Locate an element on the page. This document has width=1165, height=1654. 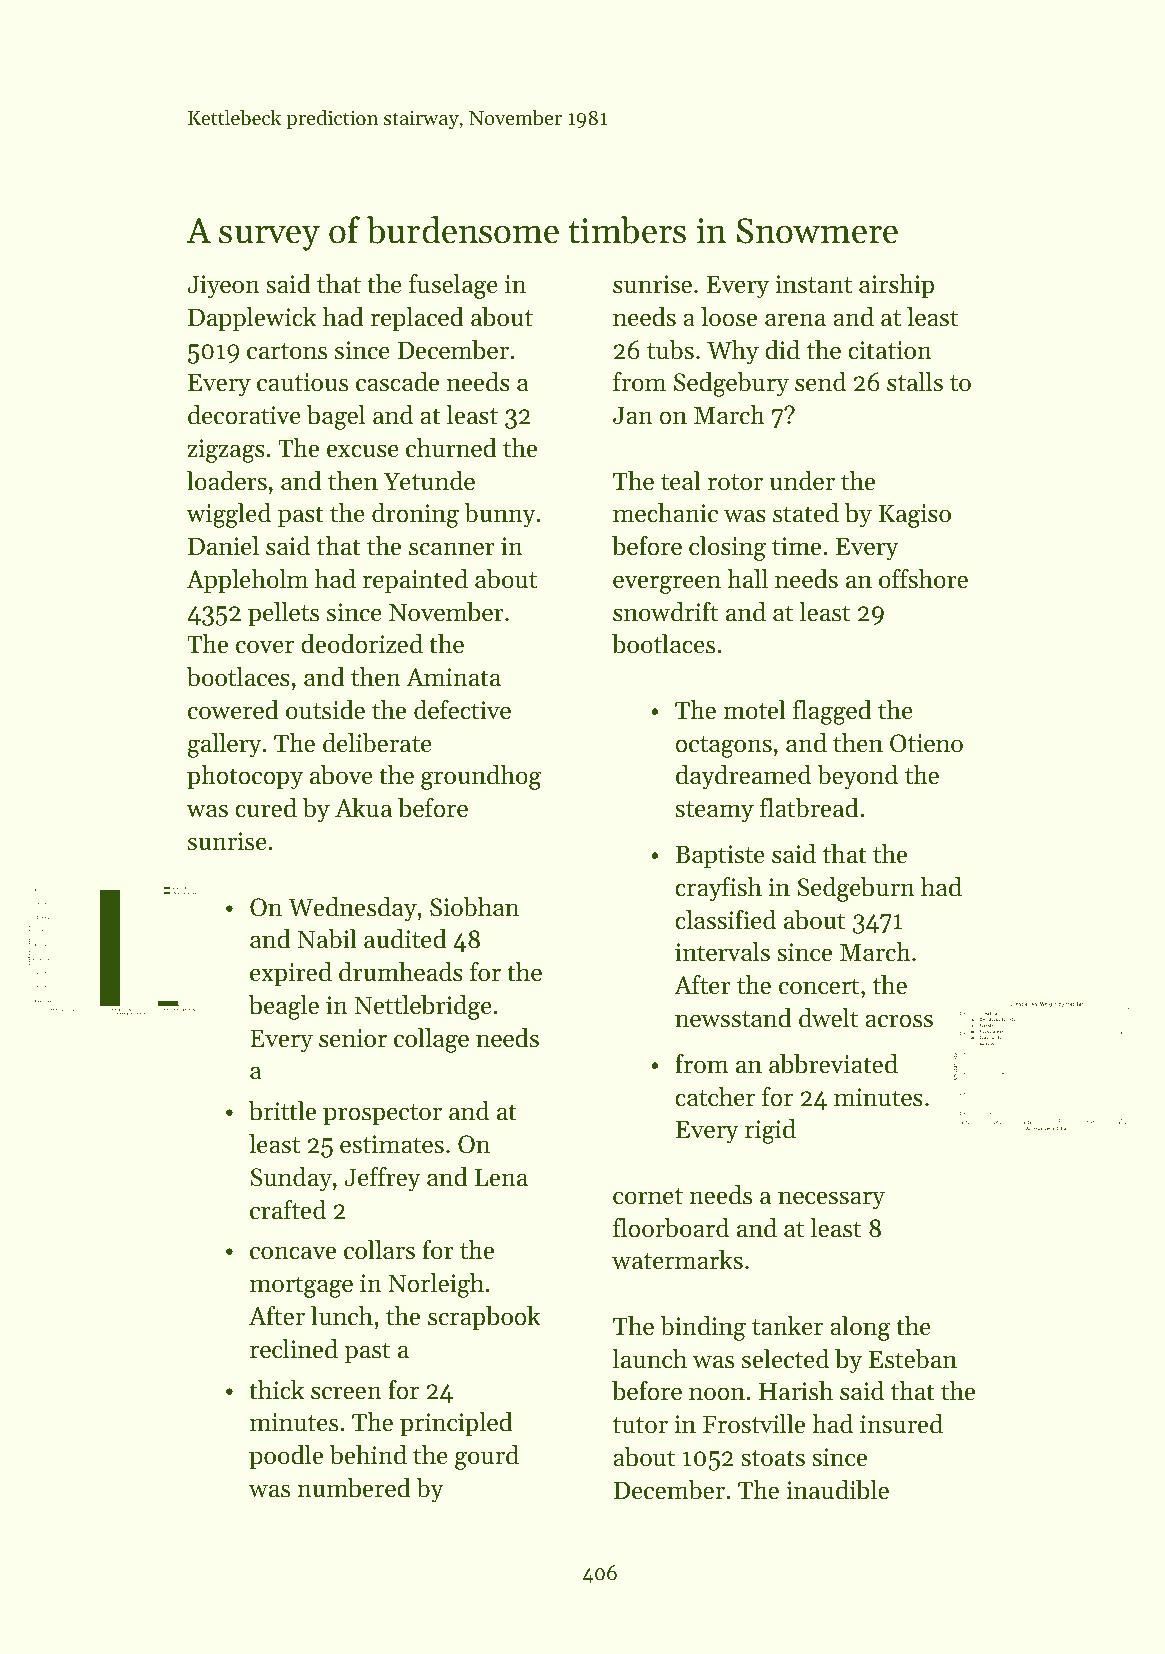
Appleholm is located at coordinates (247, 581).
